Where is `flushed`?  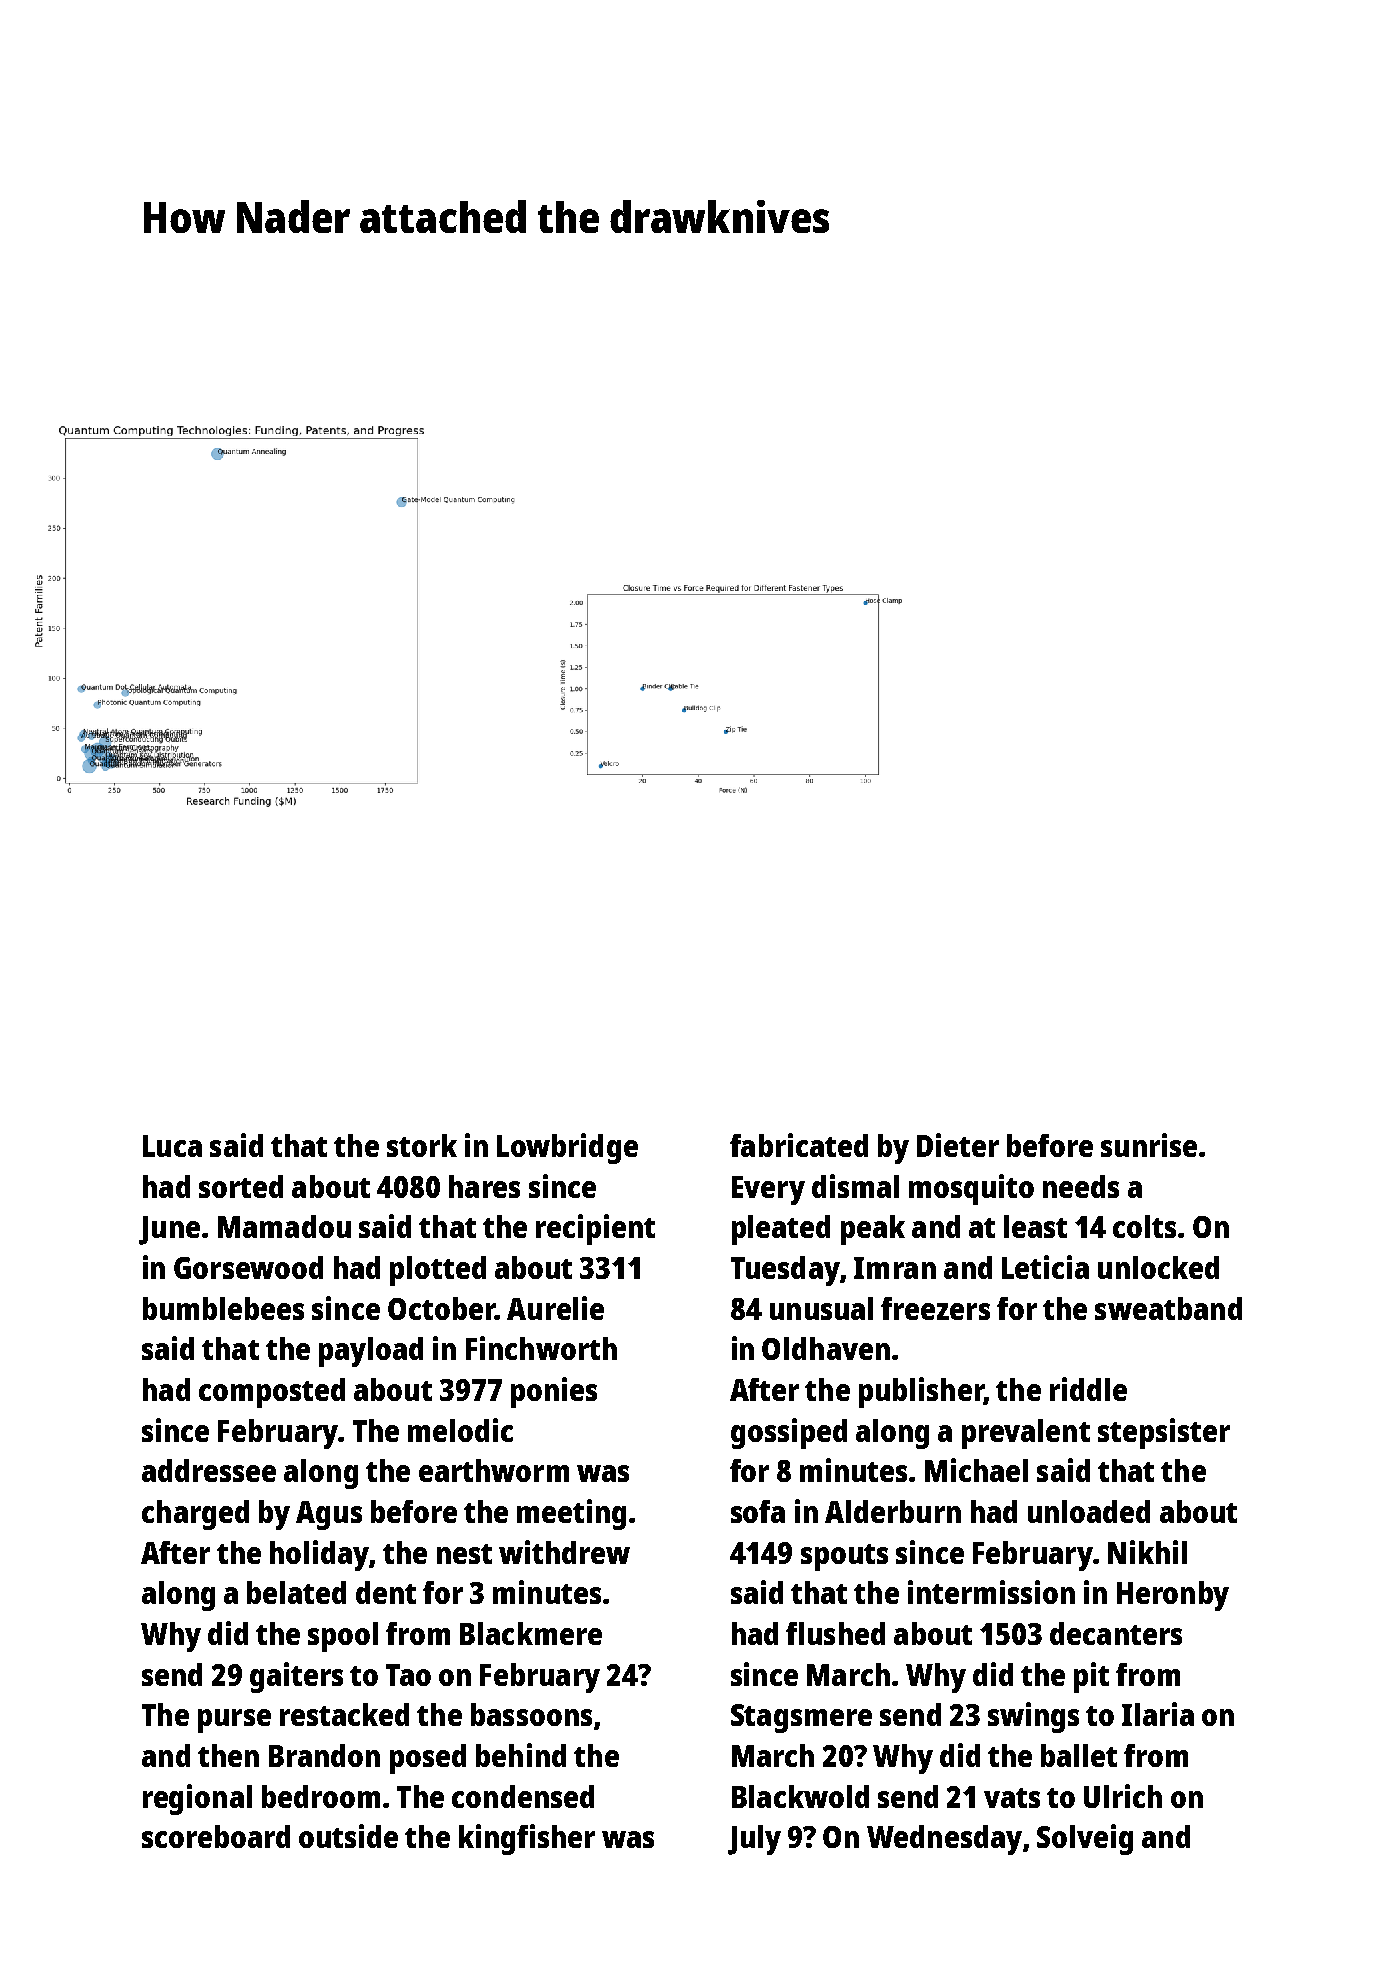
flushed is located at coordinates (835, 1633).
